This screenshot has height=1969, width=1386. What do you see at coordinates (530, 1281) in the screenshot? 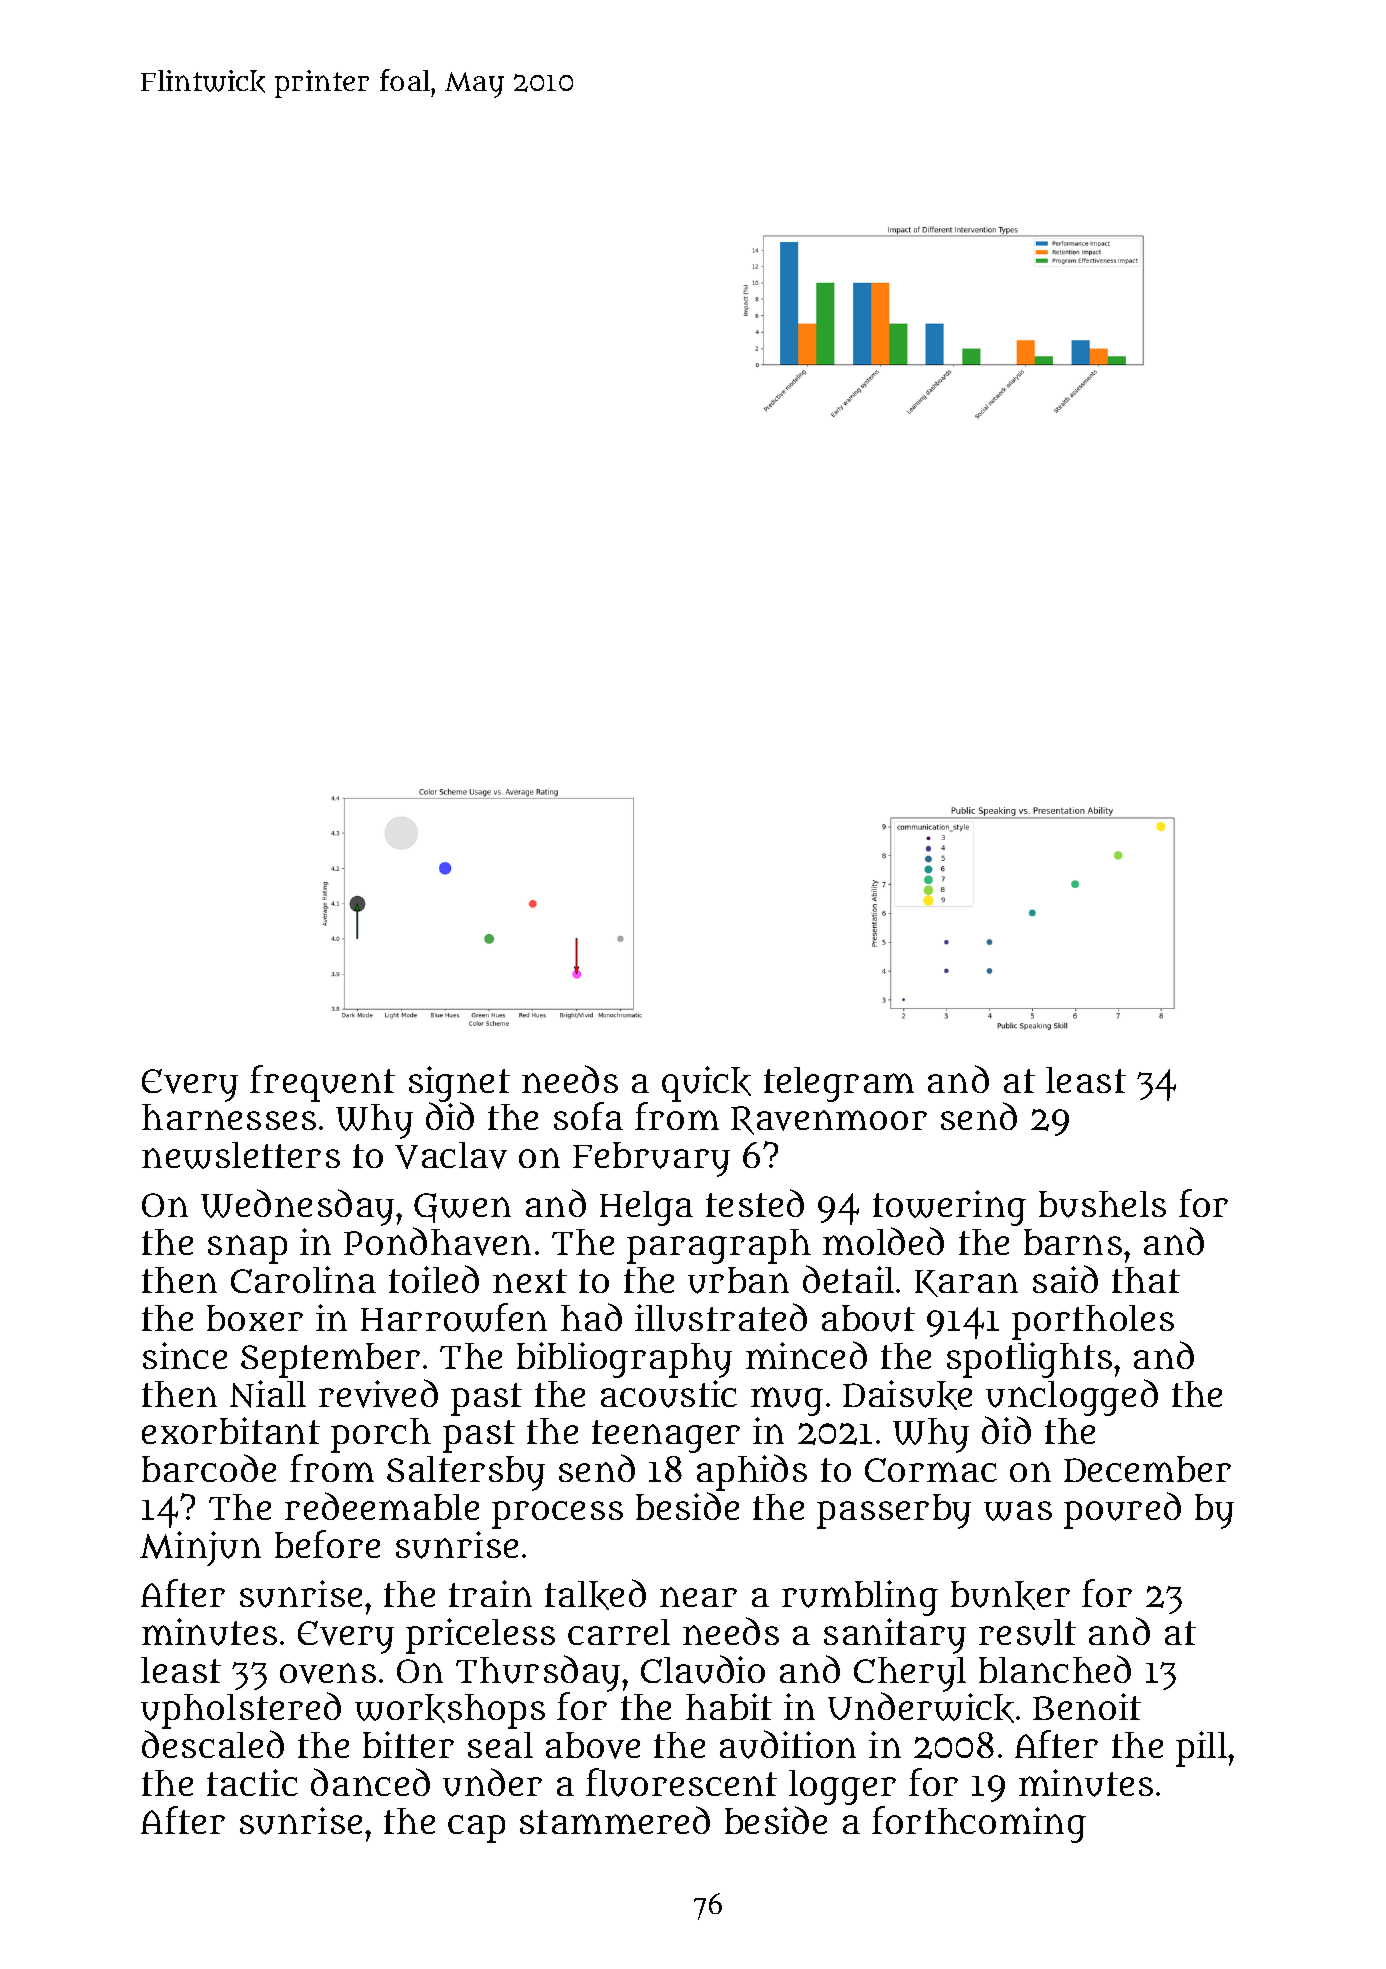
I see `next` at bounding box center [530, 1281].
